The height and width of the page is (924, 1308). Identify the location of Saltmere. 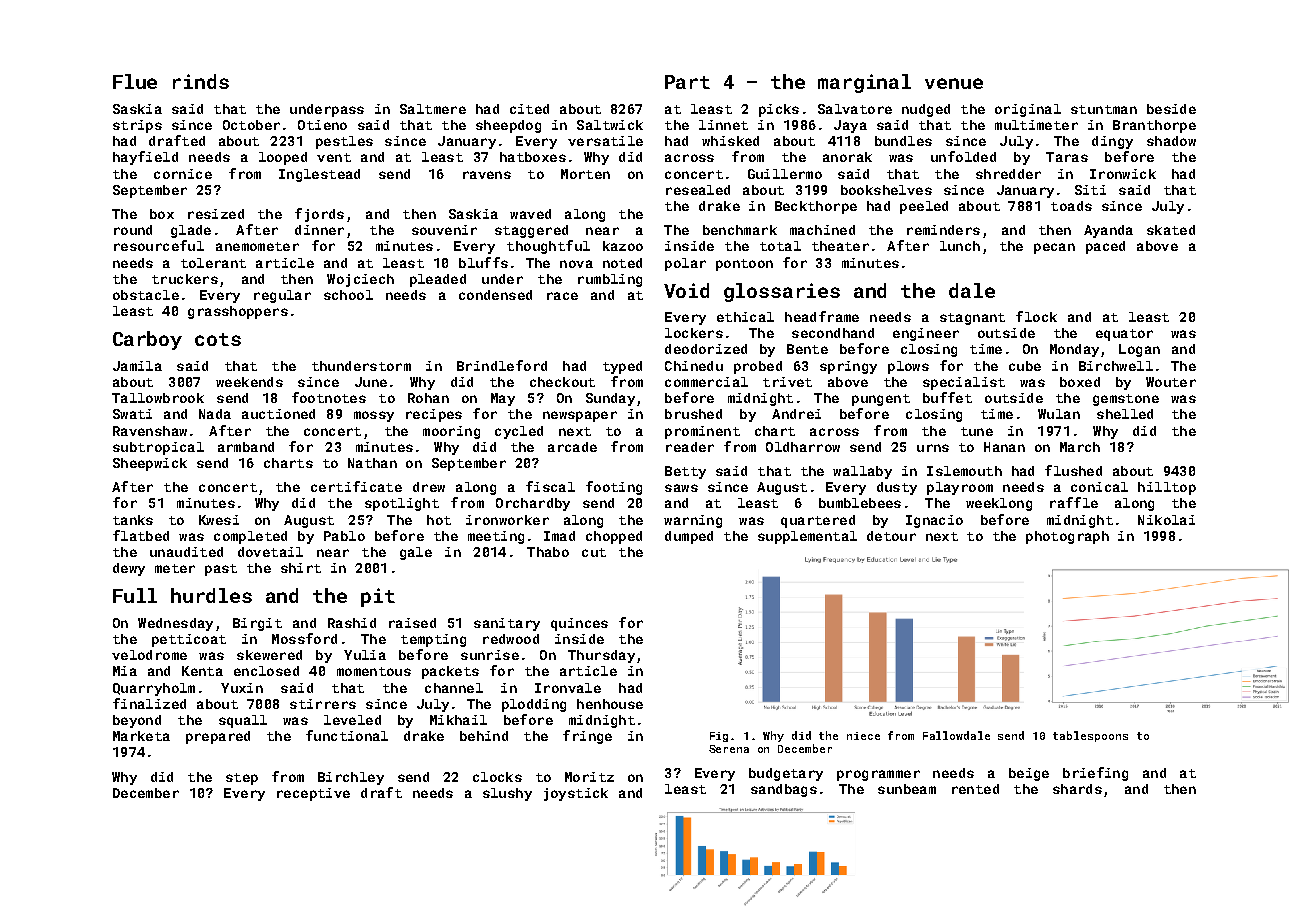
(433, 109).
